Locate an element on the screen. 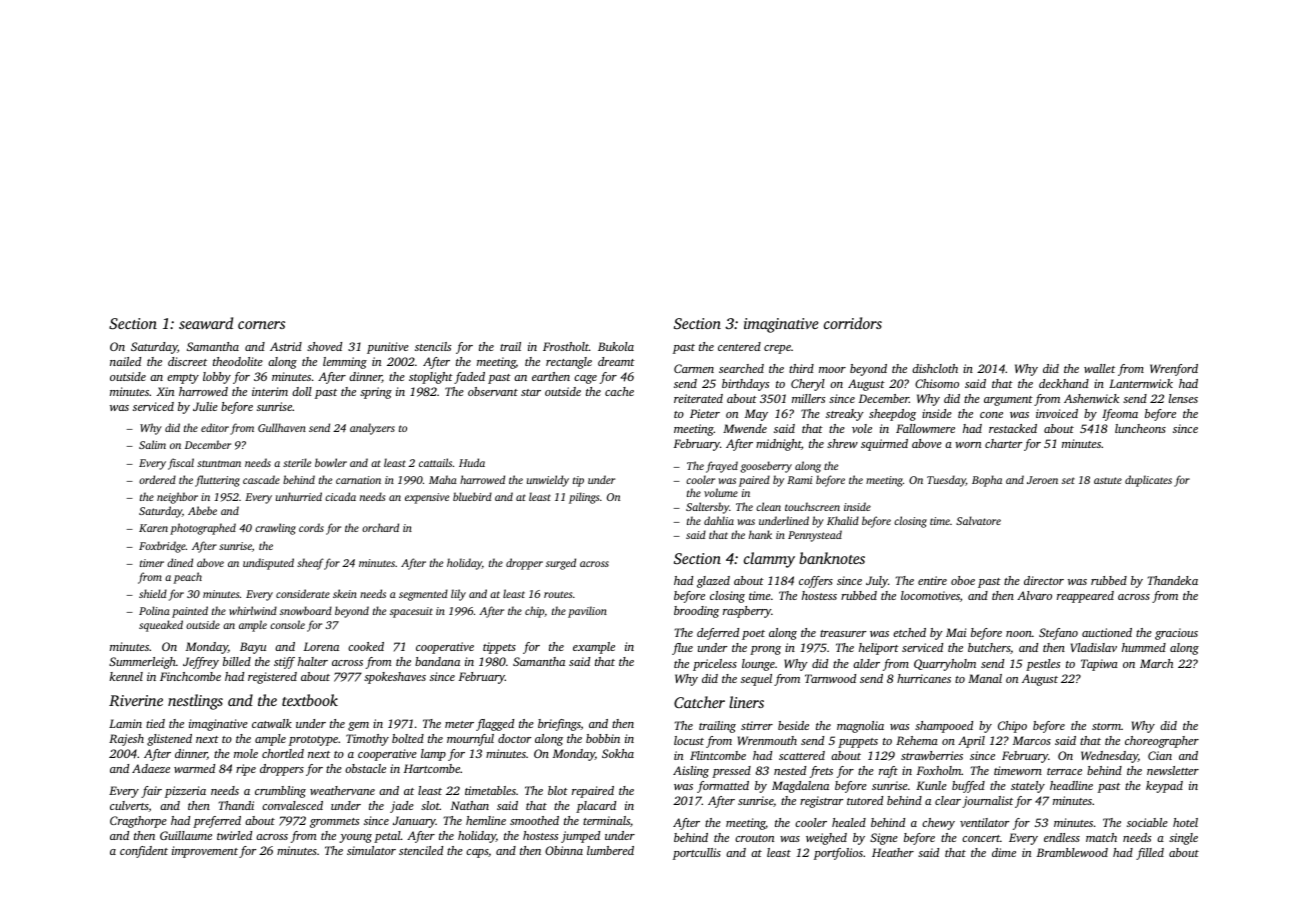 This screenshot has height=924, width=1308. twirled is located at coordinates (234, 835).
